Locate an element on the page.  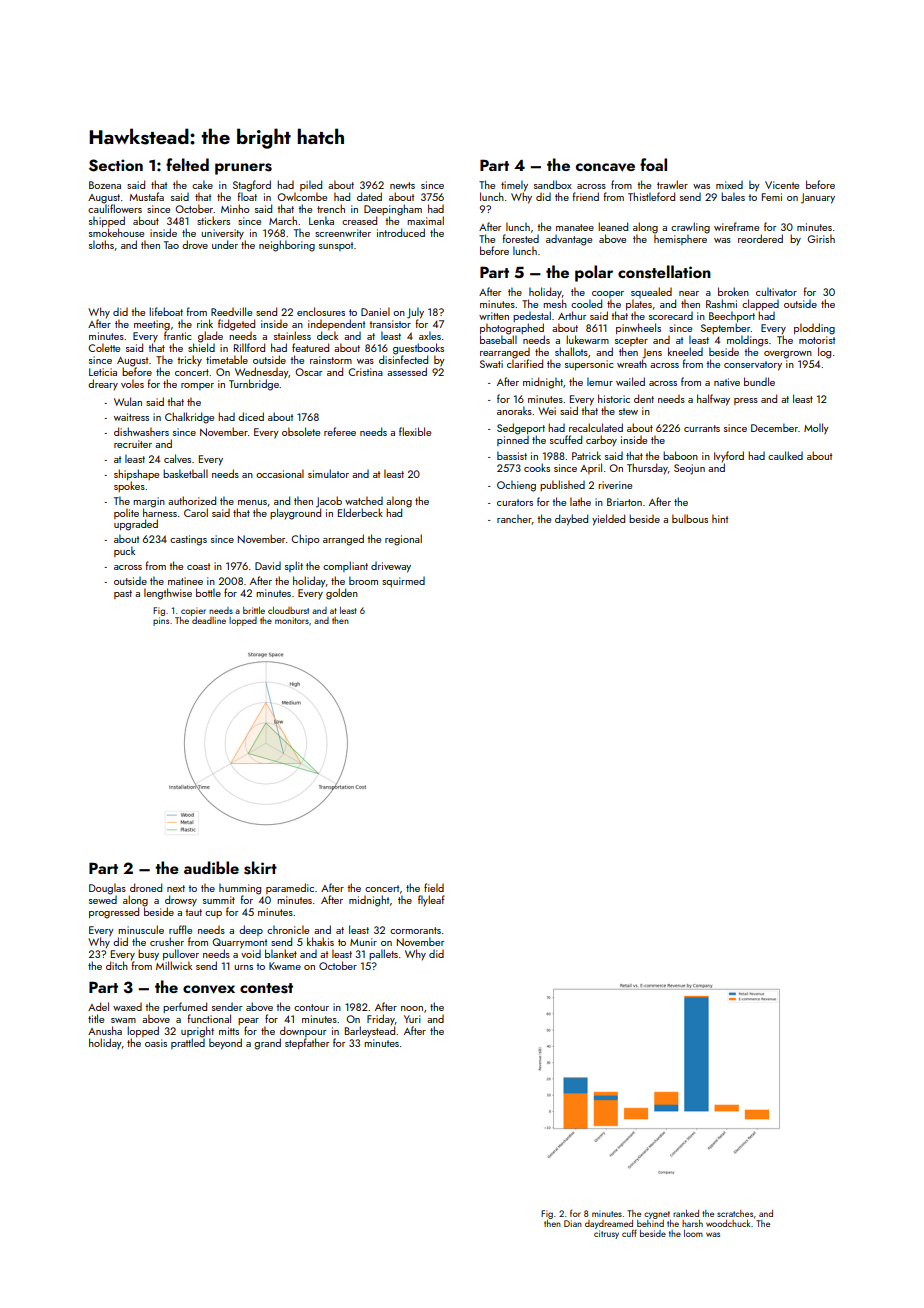
castings is located at coordinates (188, 540).
